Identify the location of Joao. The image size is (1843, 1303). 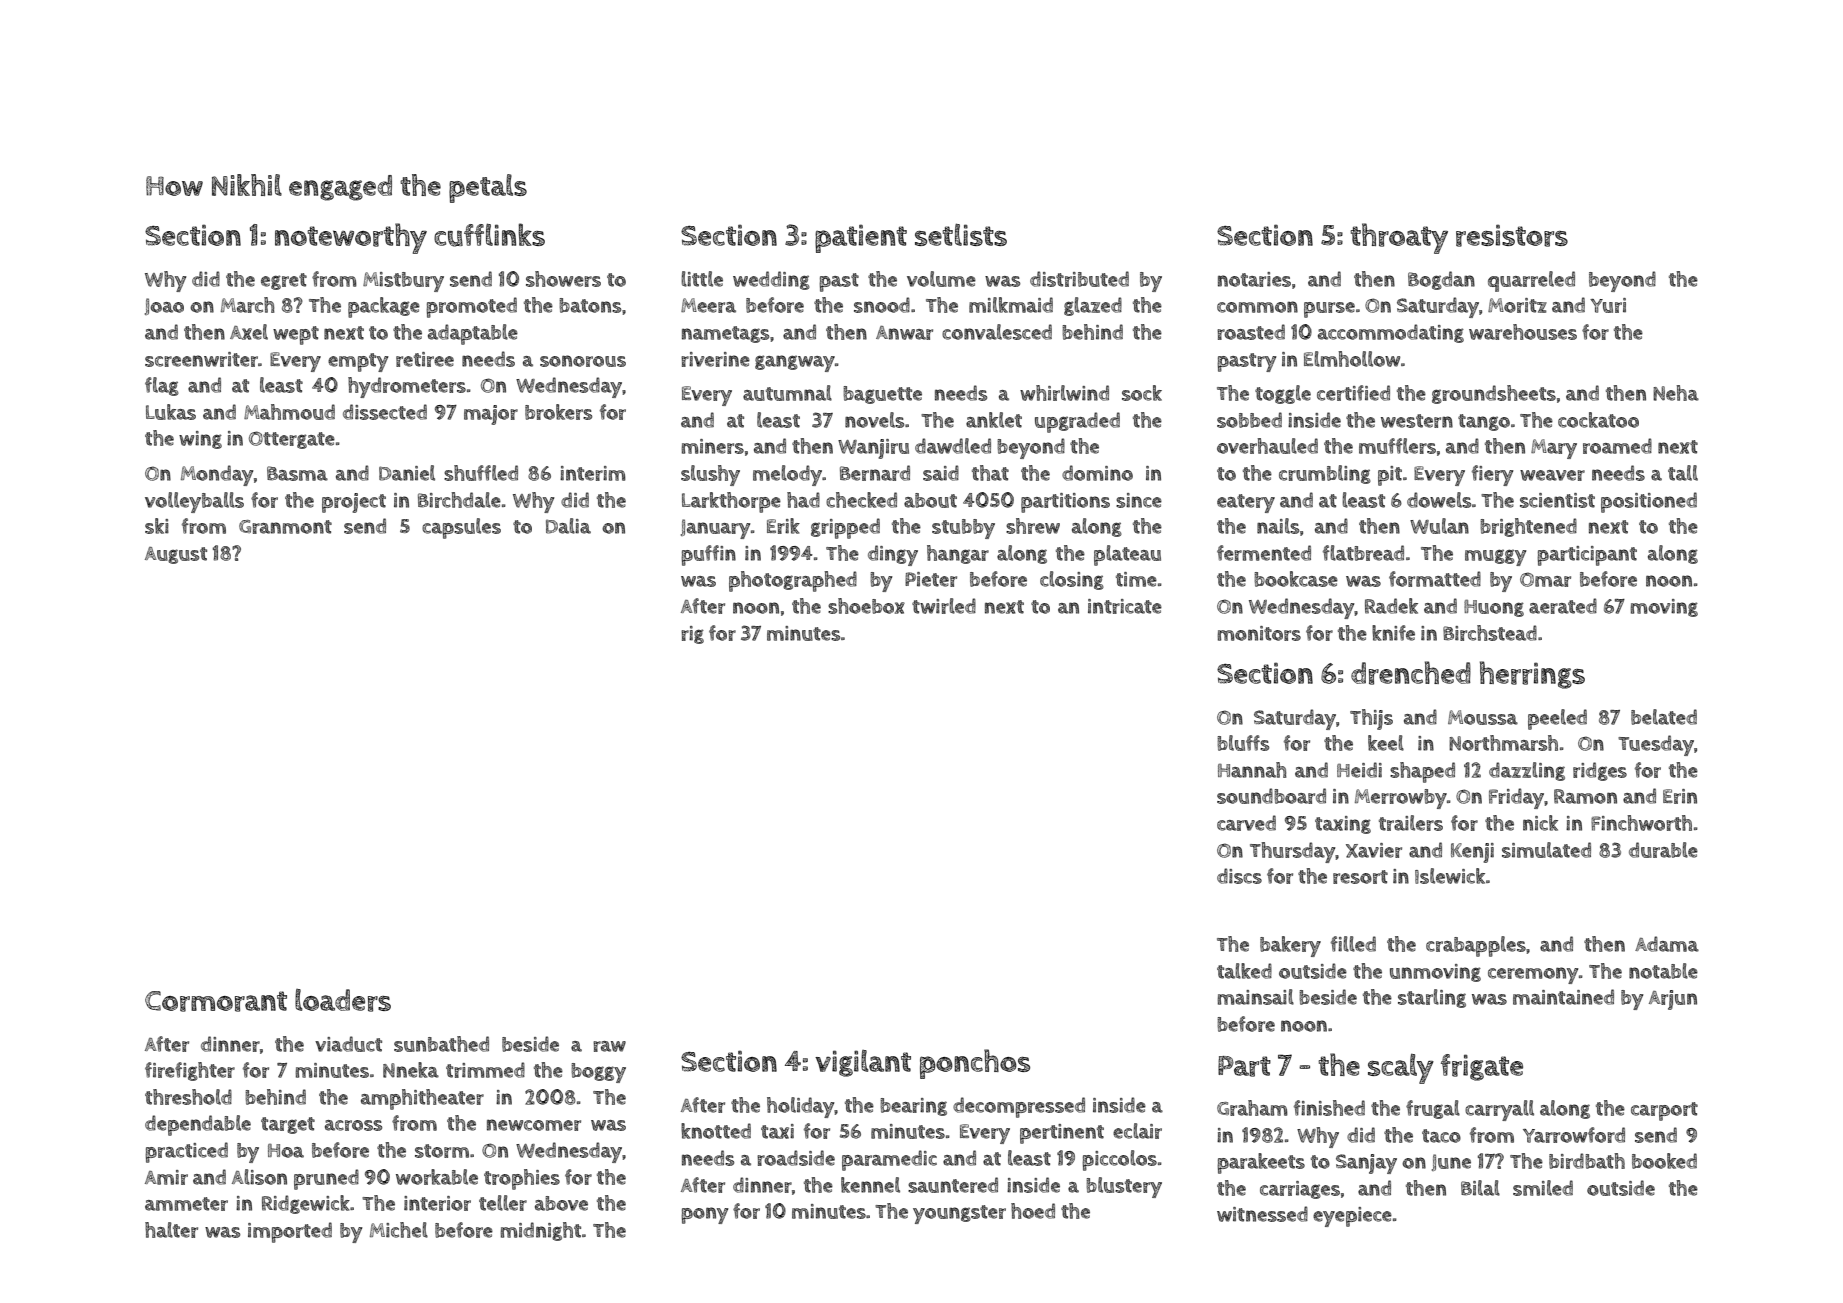
(164, 306).
